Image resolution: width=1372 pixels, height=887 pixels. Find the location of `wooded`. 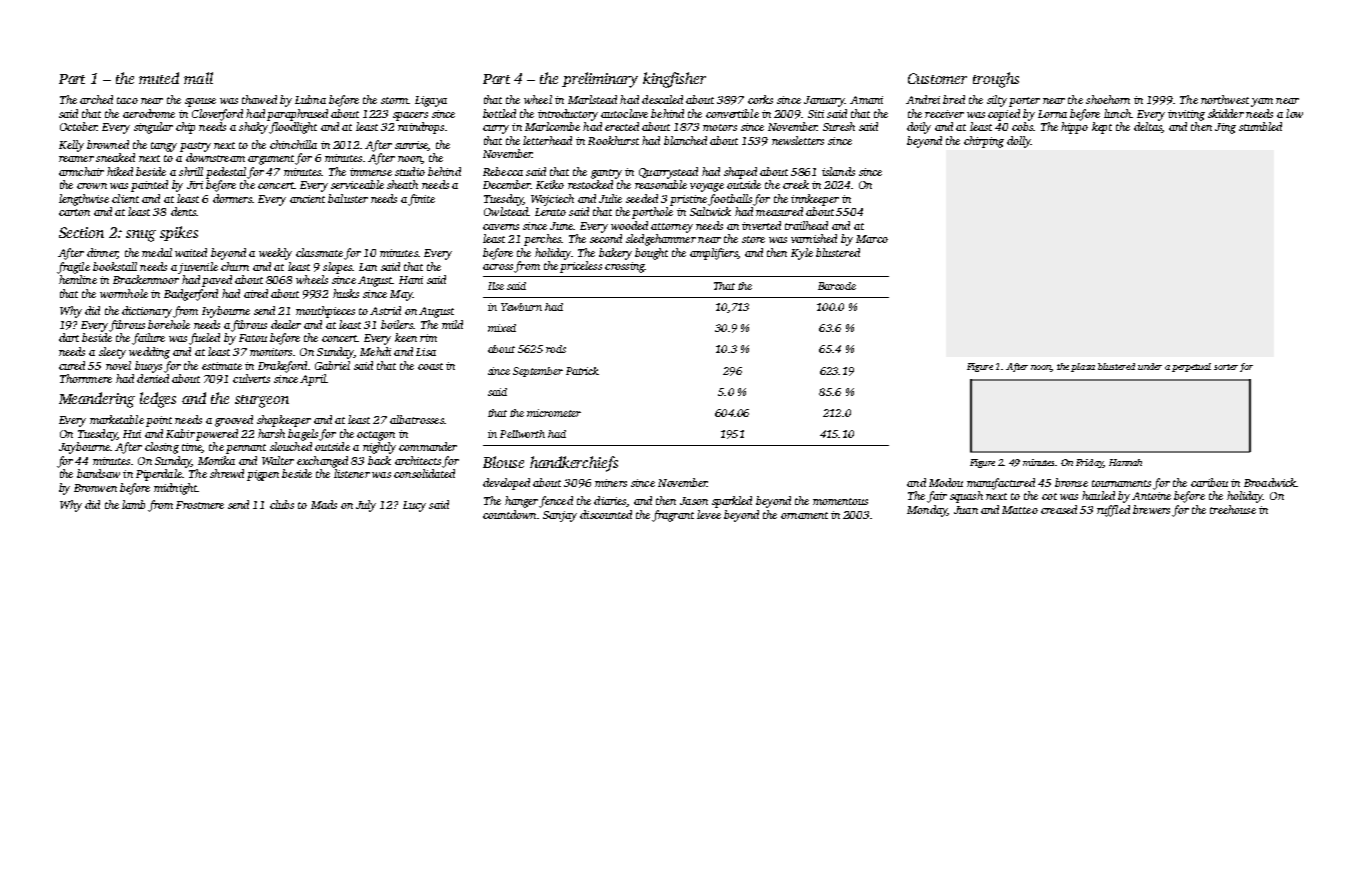

wooded is located at coordinates (629, 225).
